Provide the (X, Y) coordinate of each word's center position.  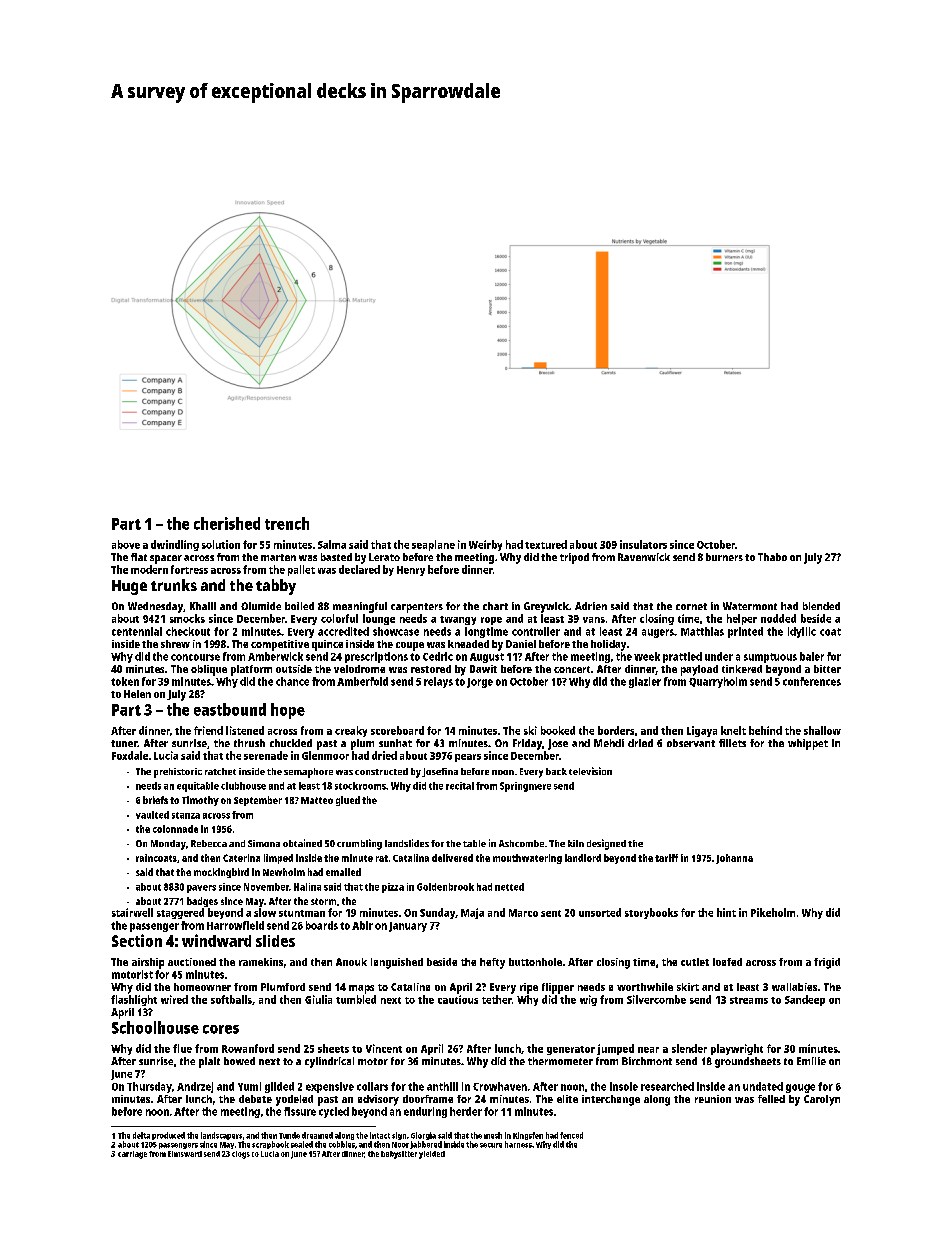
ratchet (220, 771)
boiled (299, 606)
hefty (492, 963)
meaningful (360, 607)
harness (518, 1144)
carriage (132, 1155)
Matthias (702, 631)
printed (745, 632)
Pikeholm (773, 912)
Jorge (480, 683)
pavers (201, 889)
